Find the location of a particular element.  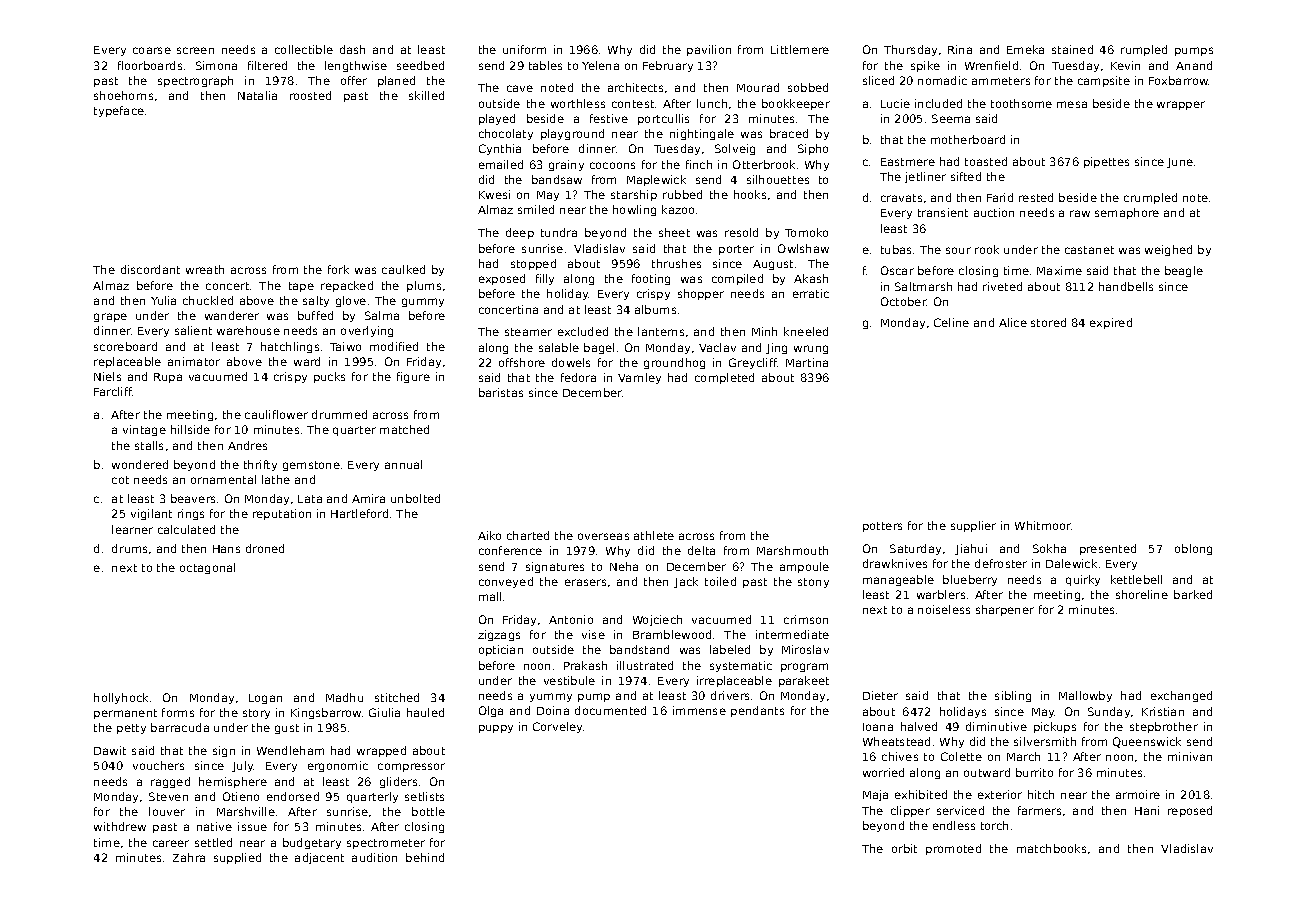

shoreline is located at coordinates (1142, 594).
